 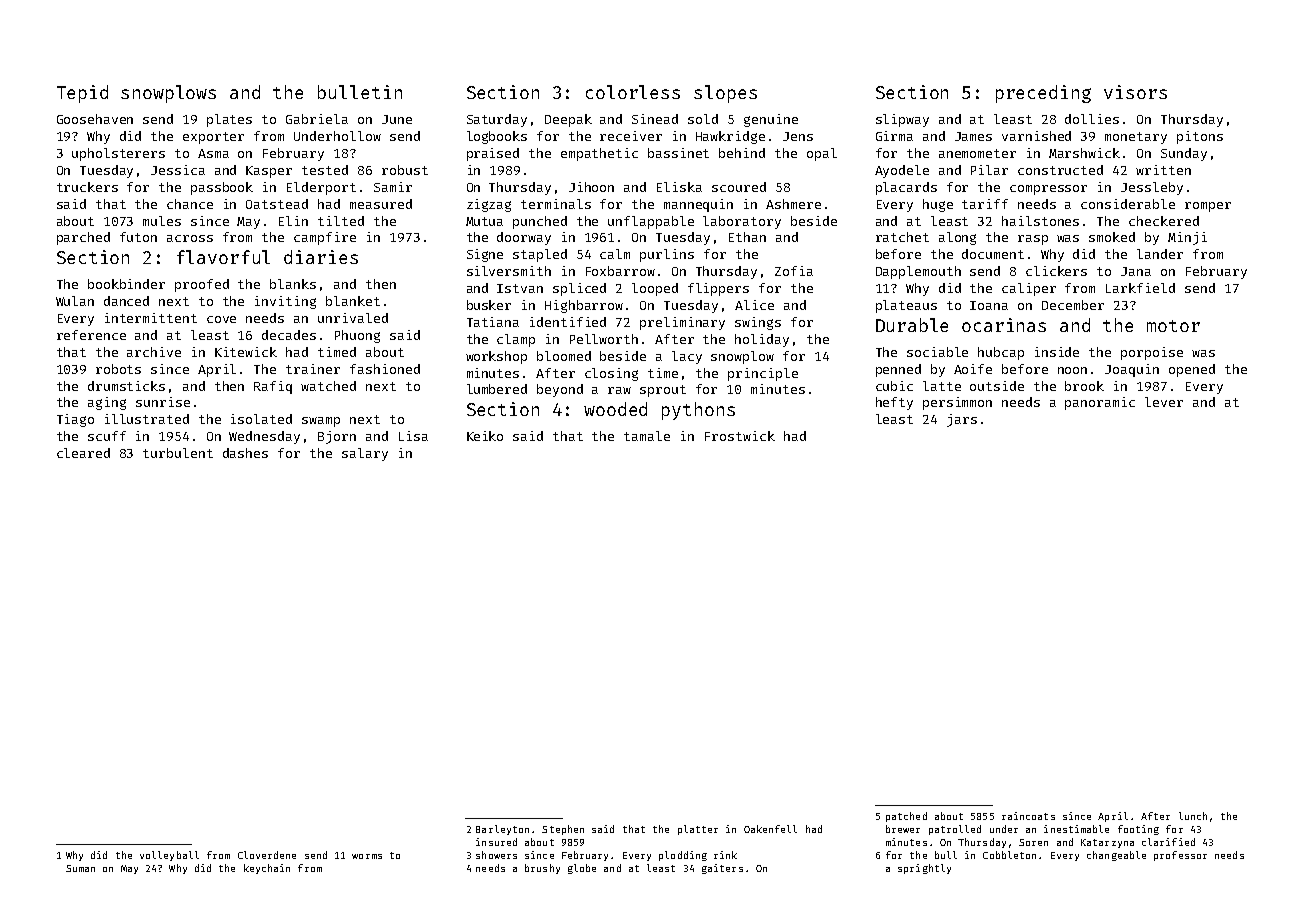 What do you see at coordinates (1132, 370) in the page?
I see `Joaquin` at bounding box center [1132, 370].
